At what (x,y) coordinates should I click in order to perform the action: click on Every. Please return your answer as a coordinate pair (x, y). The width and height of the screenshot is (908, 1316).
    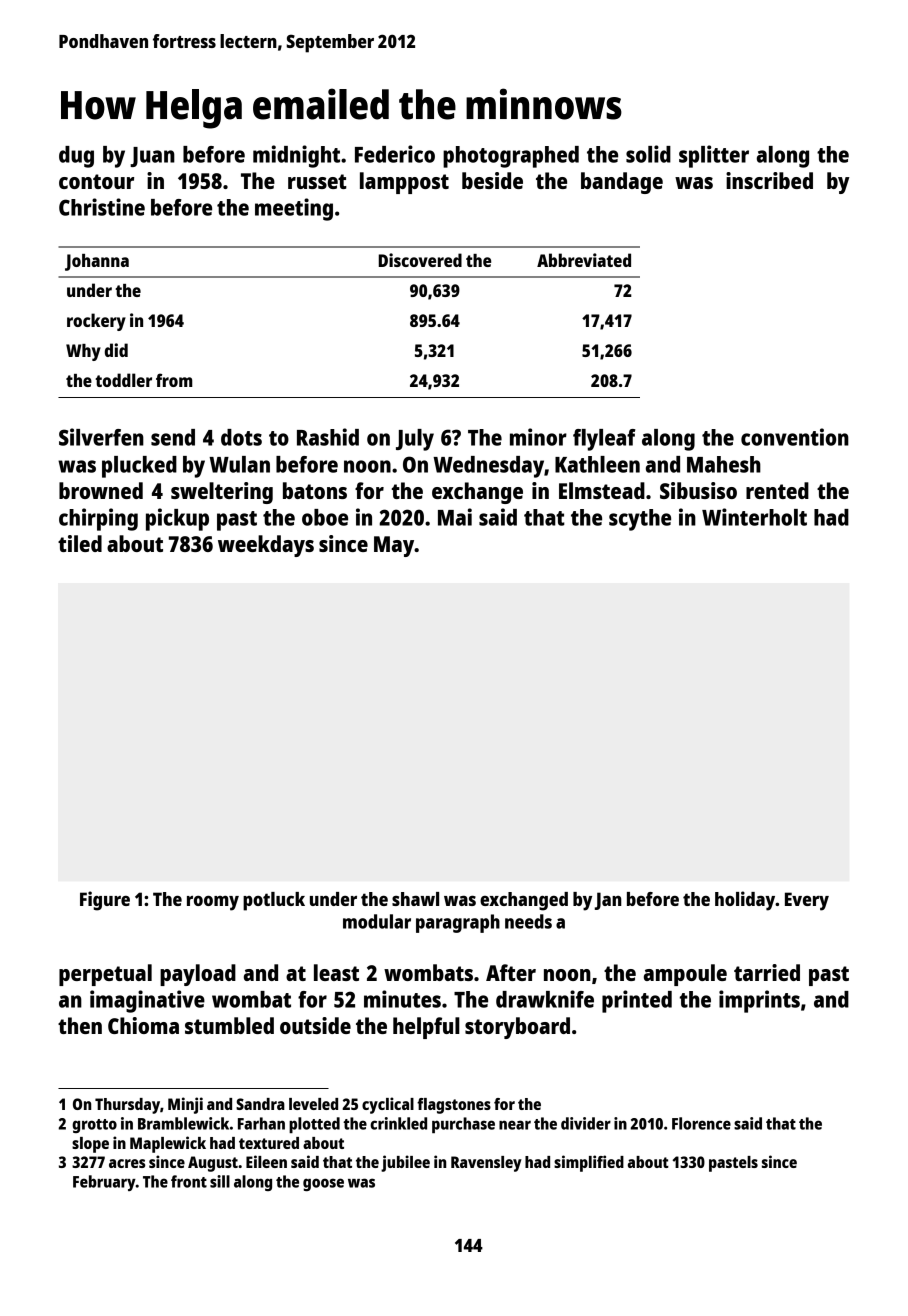
    Looking at the image, I should click on (807, 901).
